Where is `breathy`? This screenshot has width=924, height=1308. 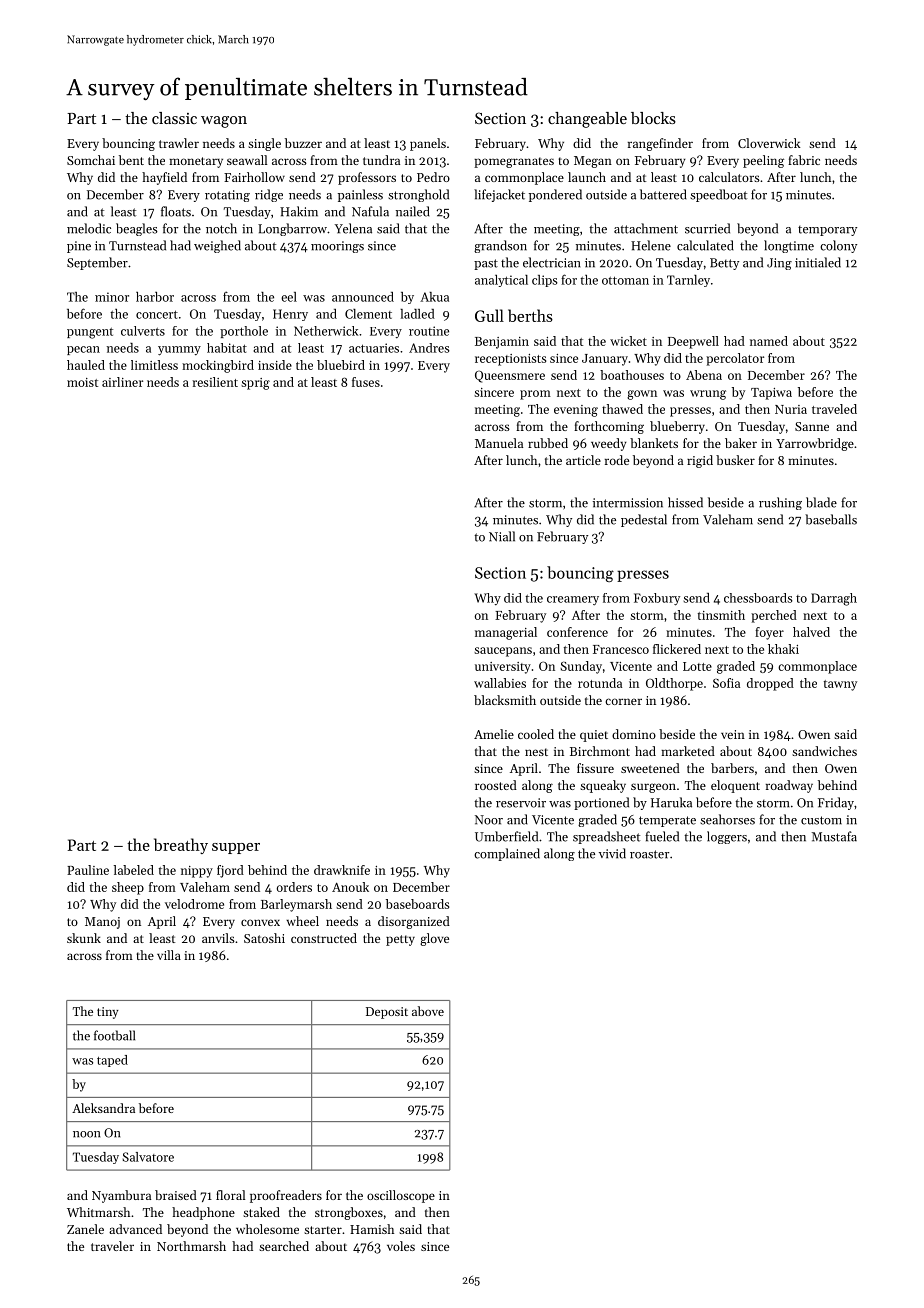
breathy is located at coordinates (181, 846).
